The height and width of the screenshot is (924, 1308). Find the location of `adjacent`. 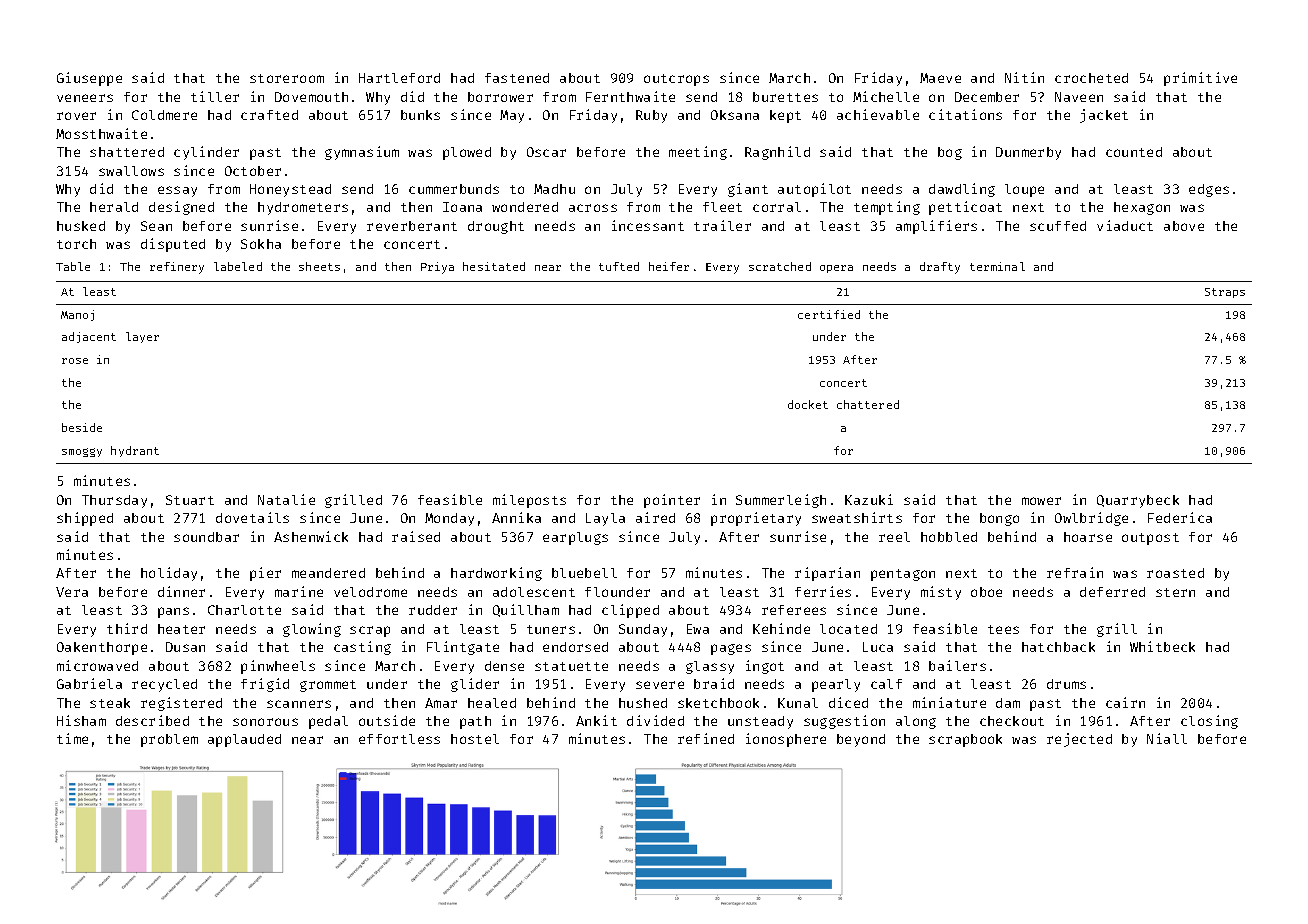

adjacent is located at coordinates (89, 337).
